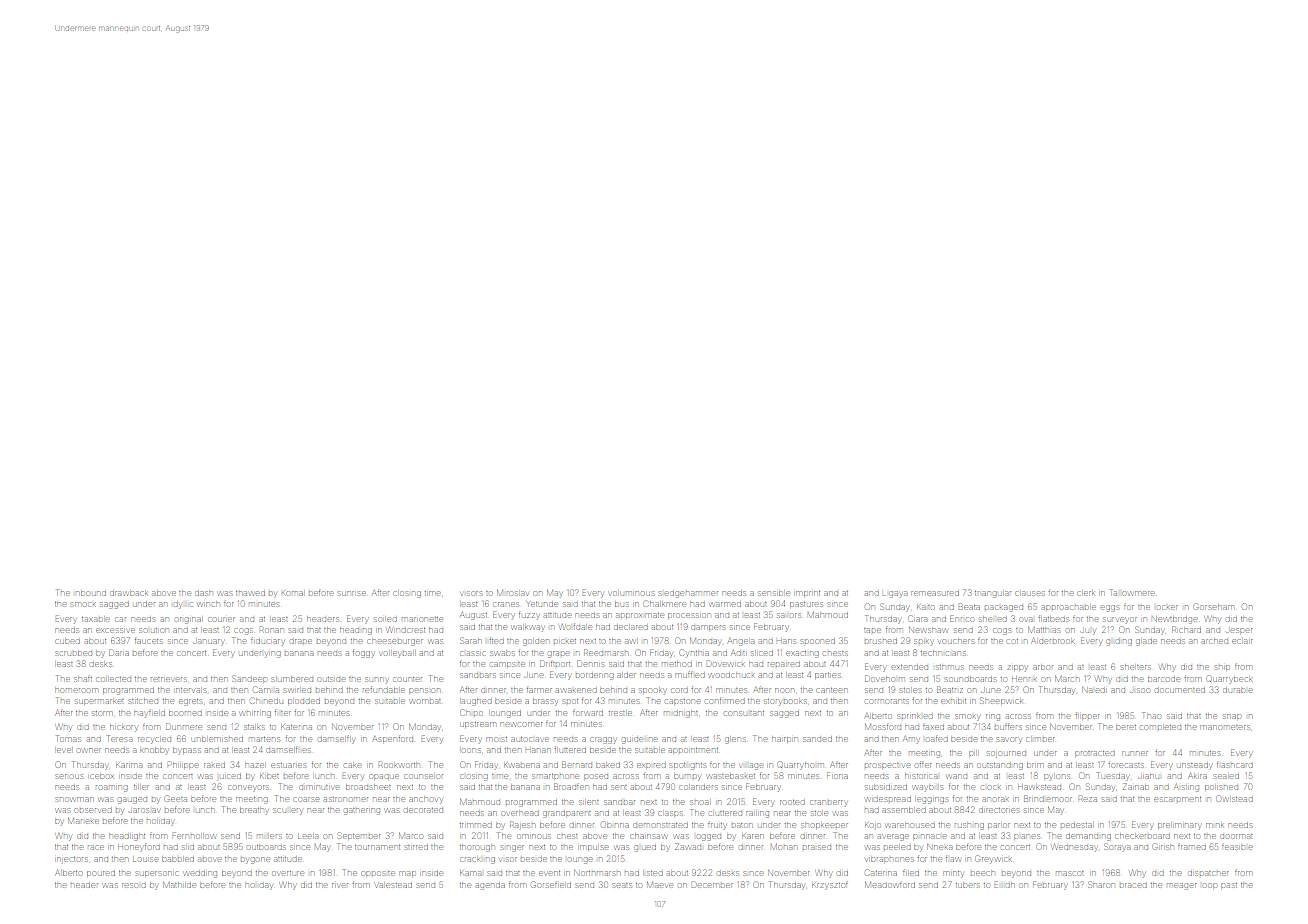 The image size is (1308, 924). I want to click on December, so click(712, 884).
